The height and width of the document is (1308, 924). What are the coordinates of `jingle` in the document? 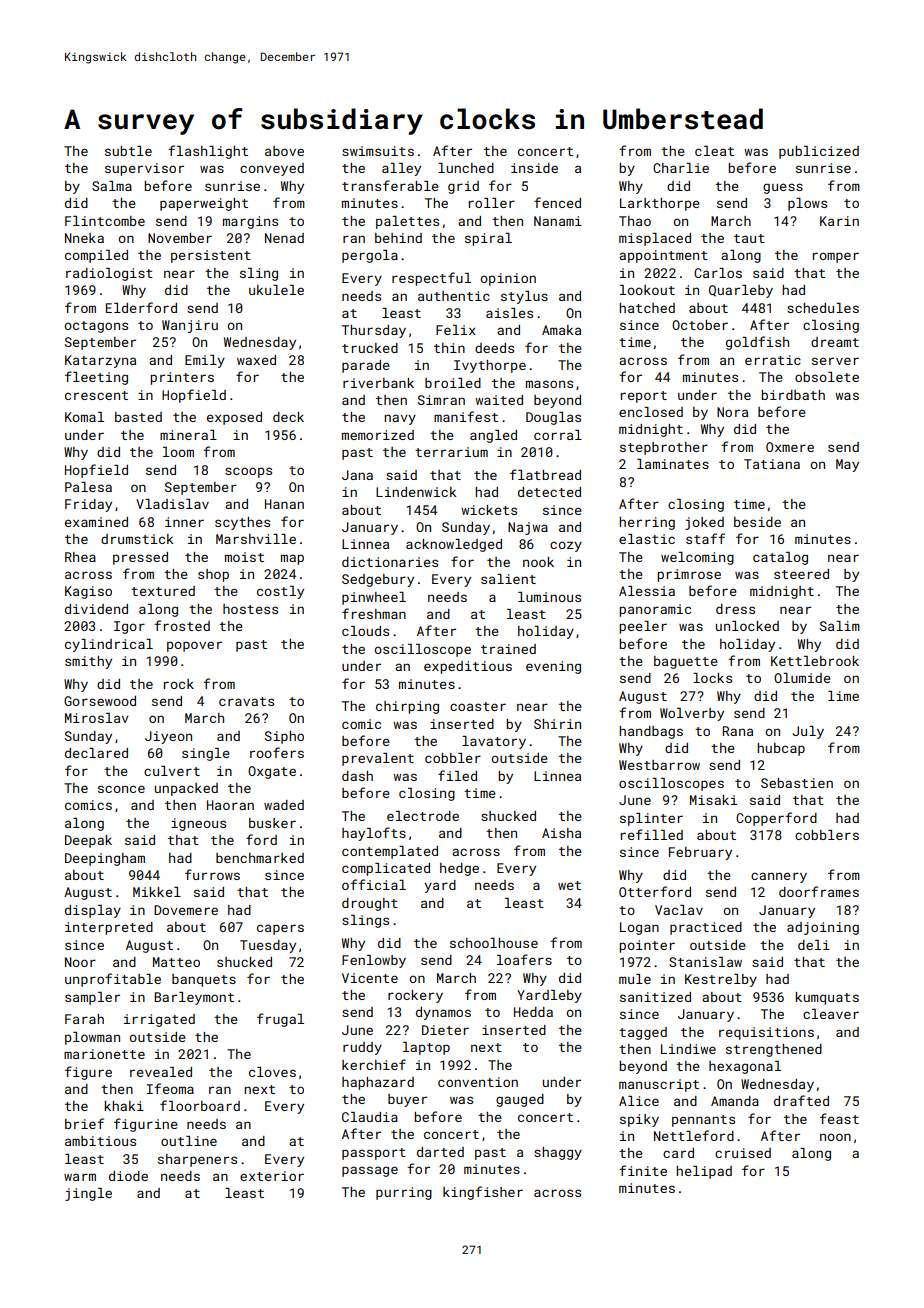 It's located at (88, 1194).
